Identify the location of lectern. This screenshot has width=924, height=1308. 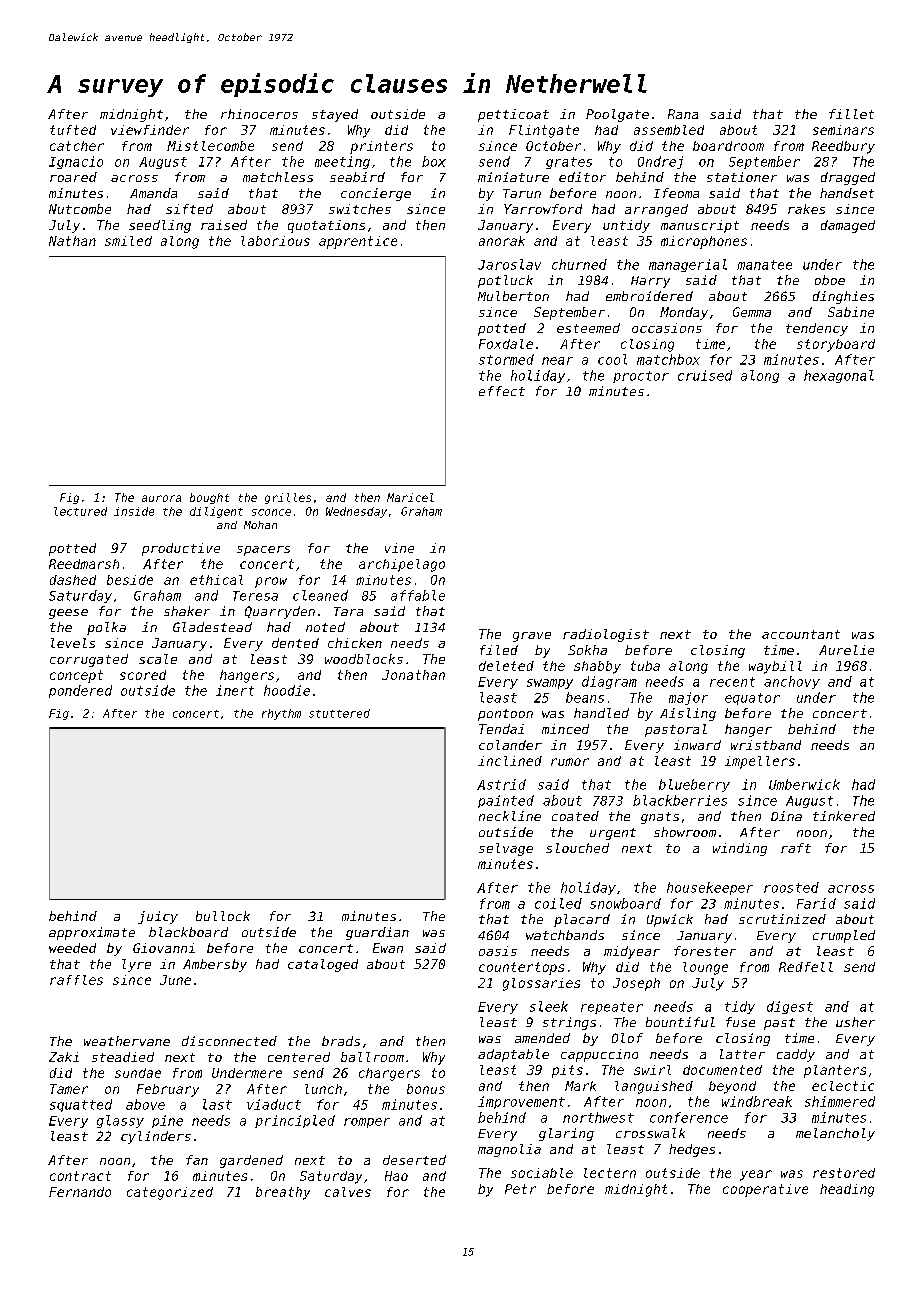
(610, 1173).
